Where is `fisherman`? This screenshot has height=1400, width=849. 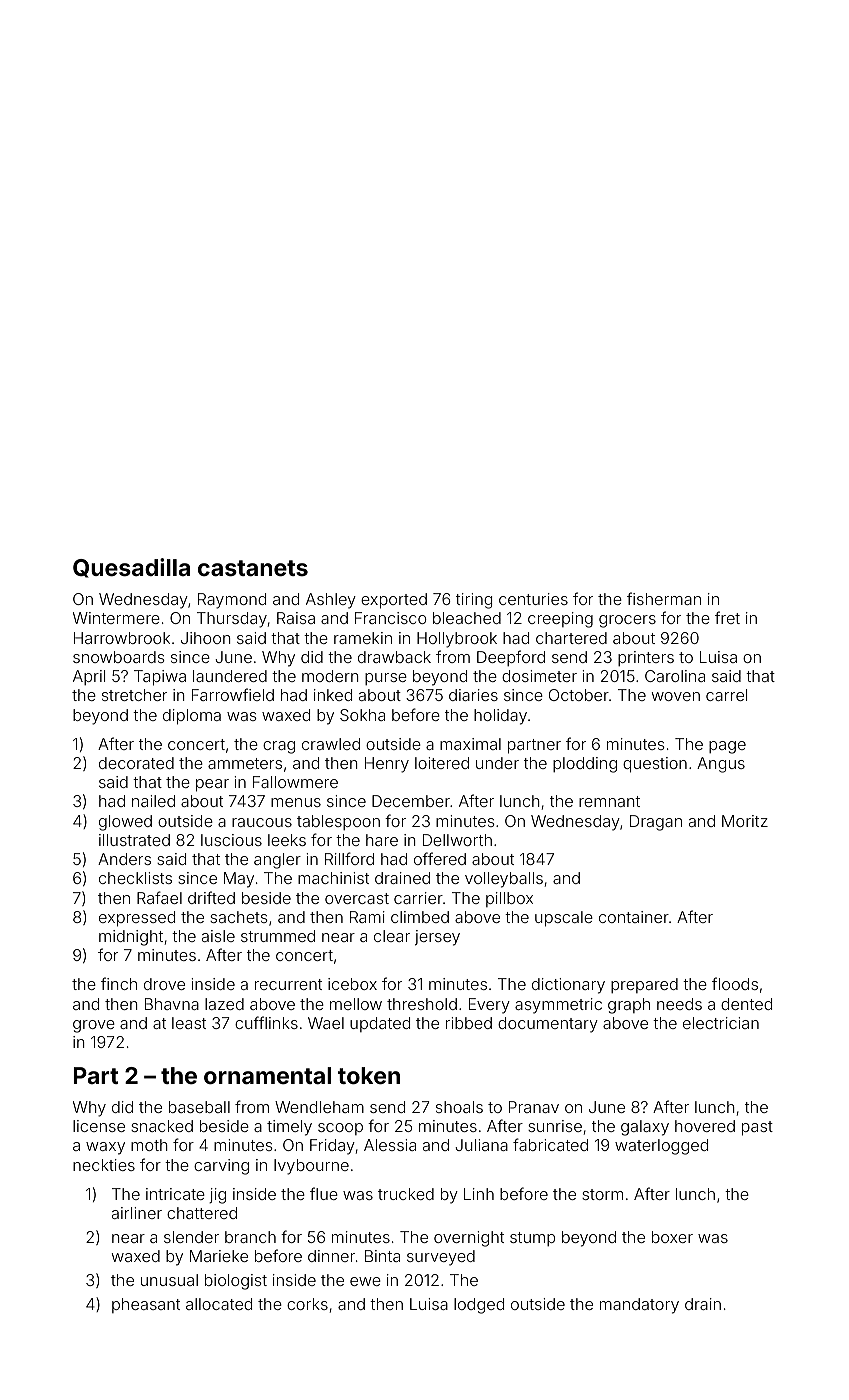
fisherman is located at coordinates (664, 598).
